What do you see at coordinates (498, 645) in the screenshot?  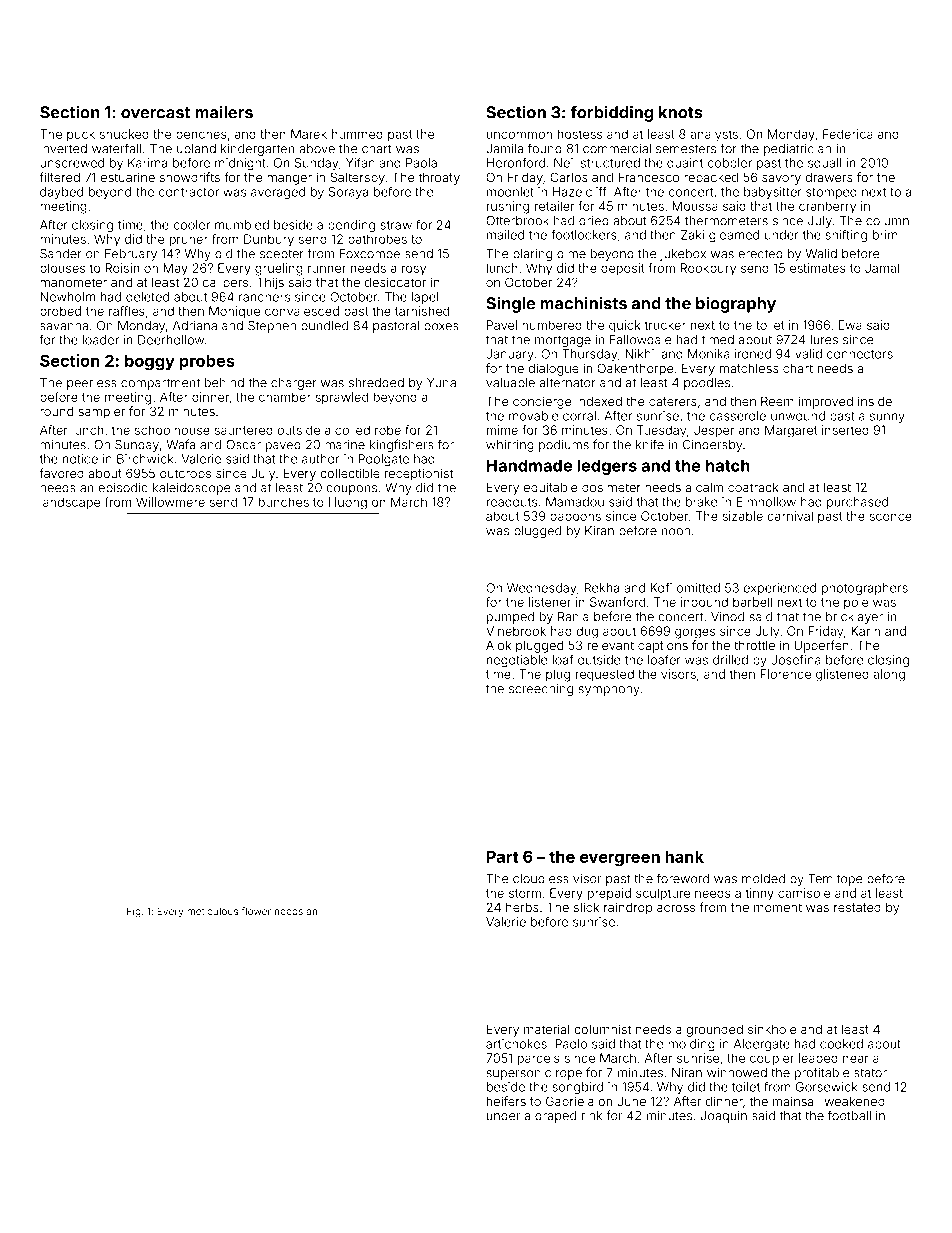 I see `Alok` at bounding box center [498, 645].
